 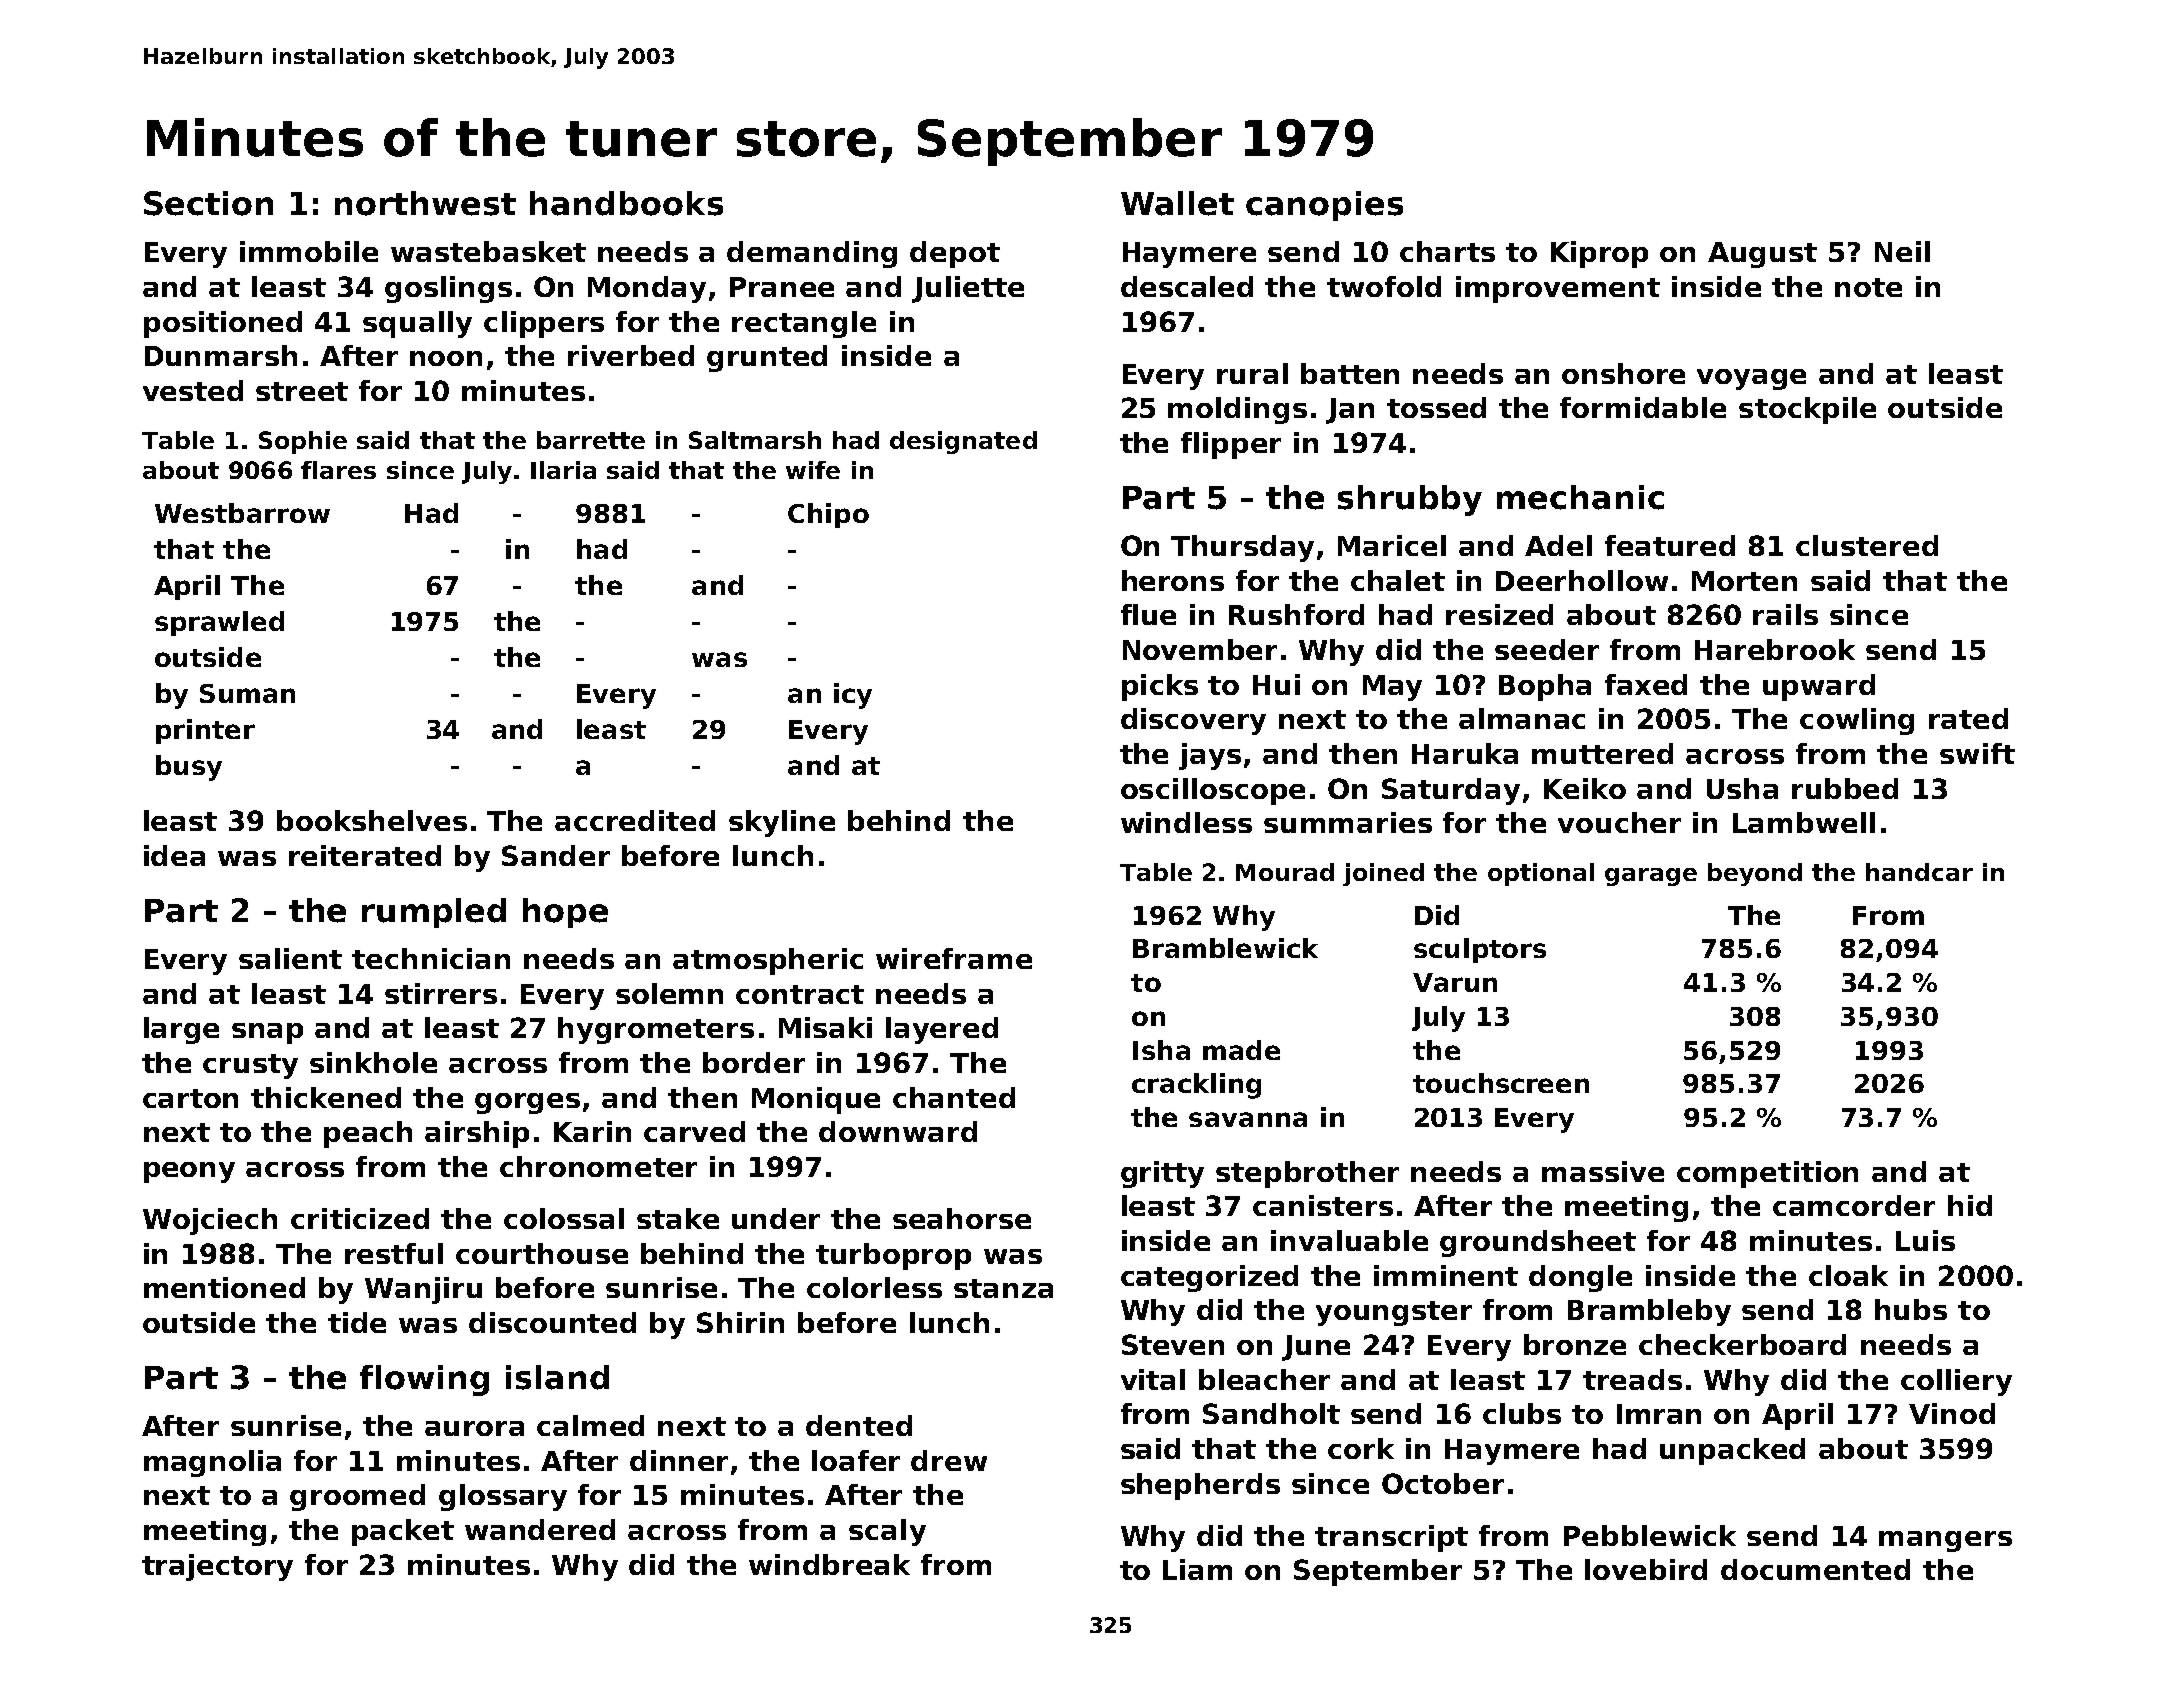 I want to click on canisters, so click(x=1323, y=1205).
